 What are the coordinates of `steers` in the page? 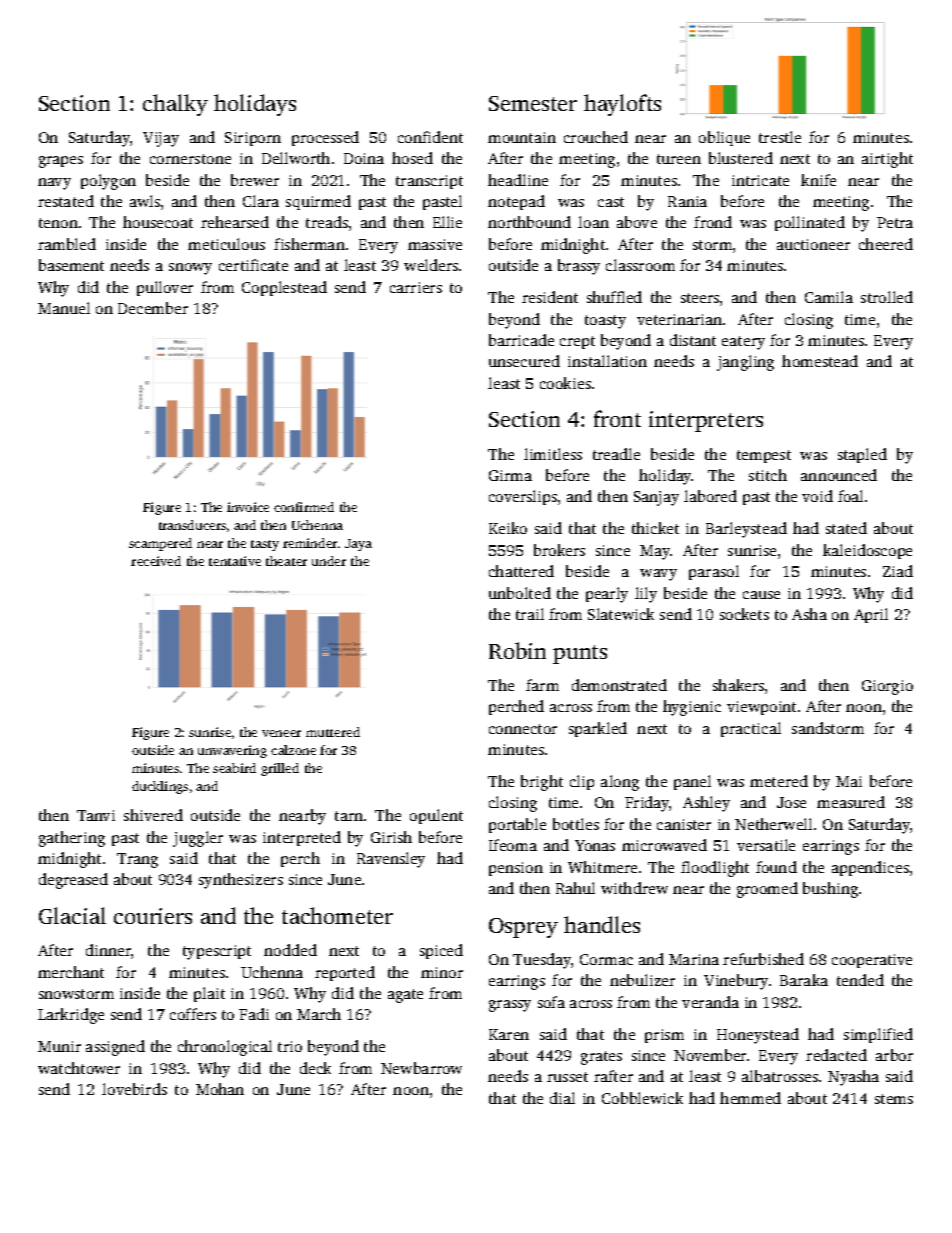 It's located at (700, 298).
